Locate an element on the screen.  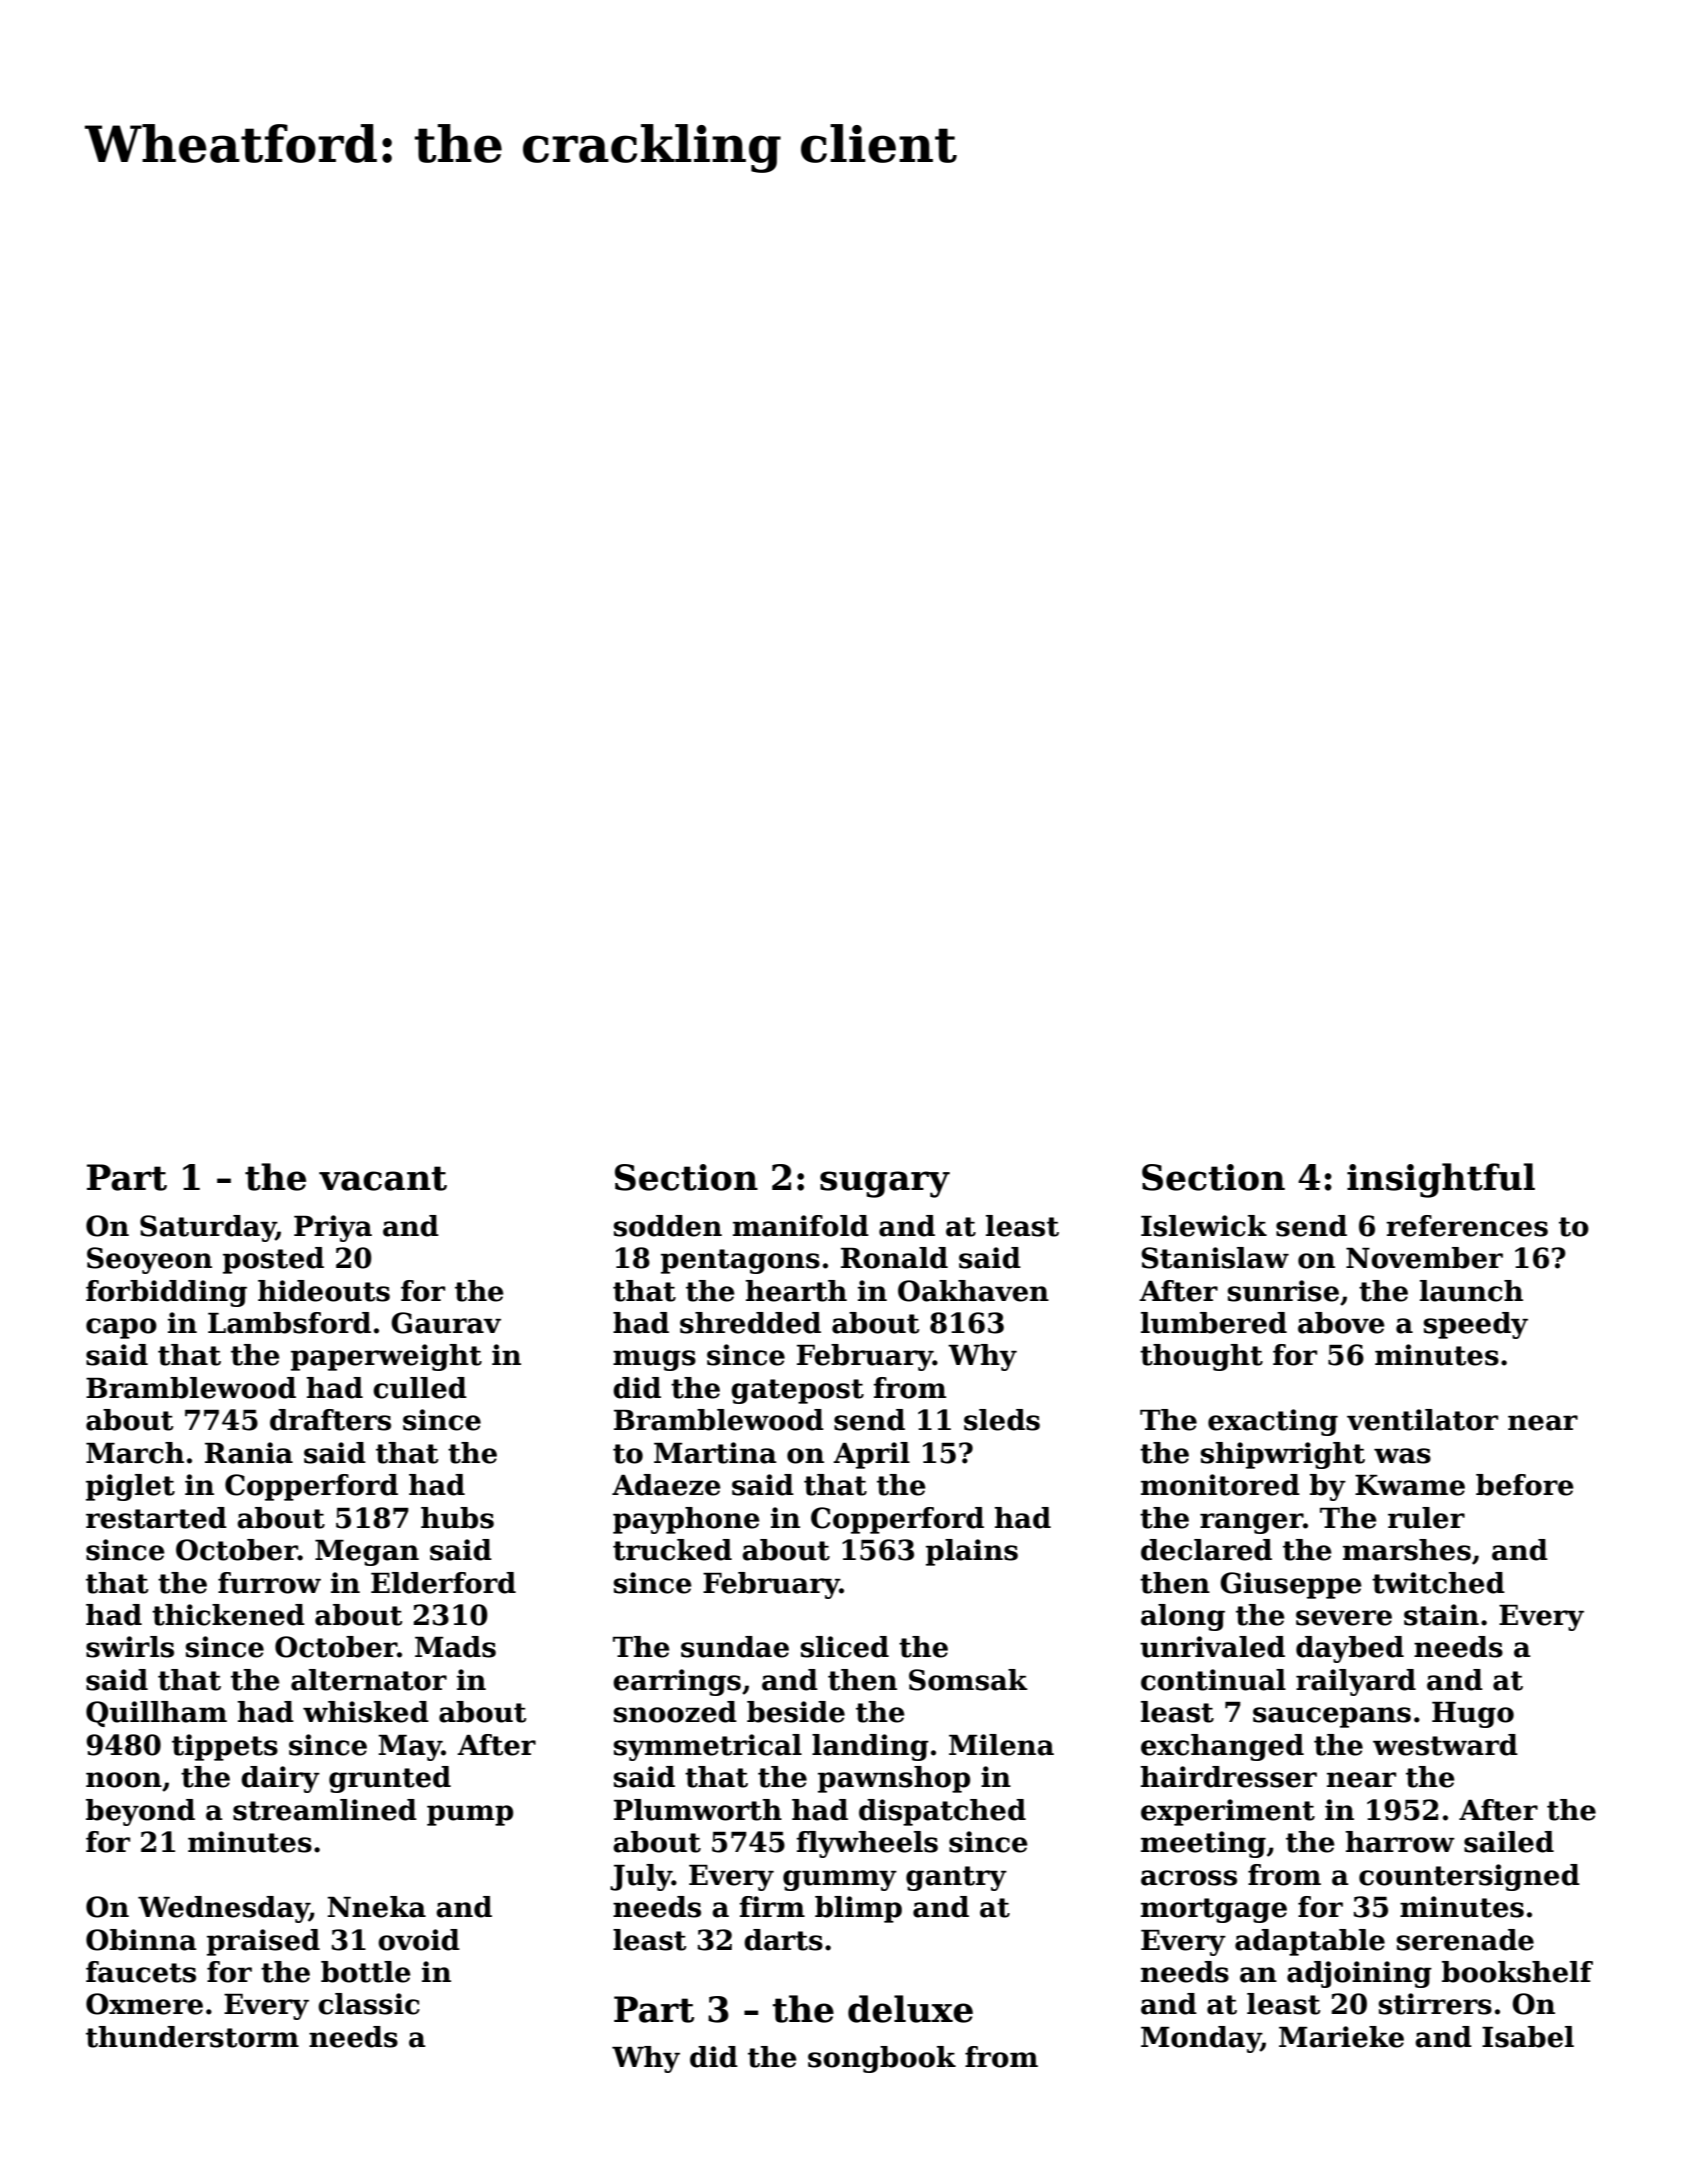
Wednesday is located at coordinates (223, 1909).
